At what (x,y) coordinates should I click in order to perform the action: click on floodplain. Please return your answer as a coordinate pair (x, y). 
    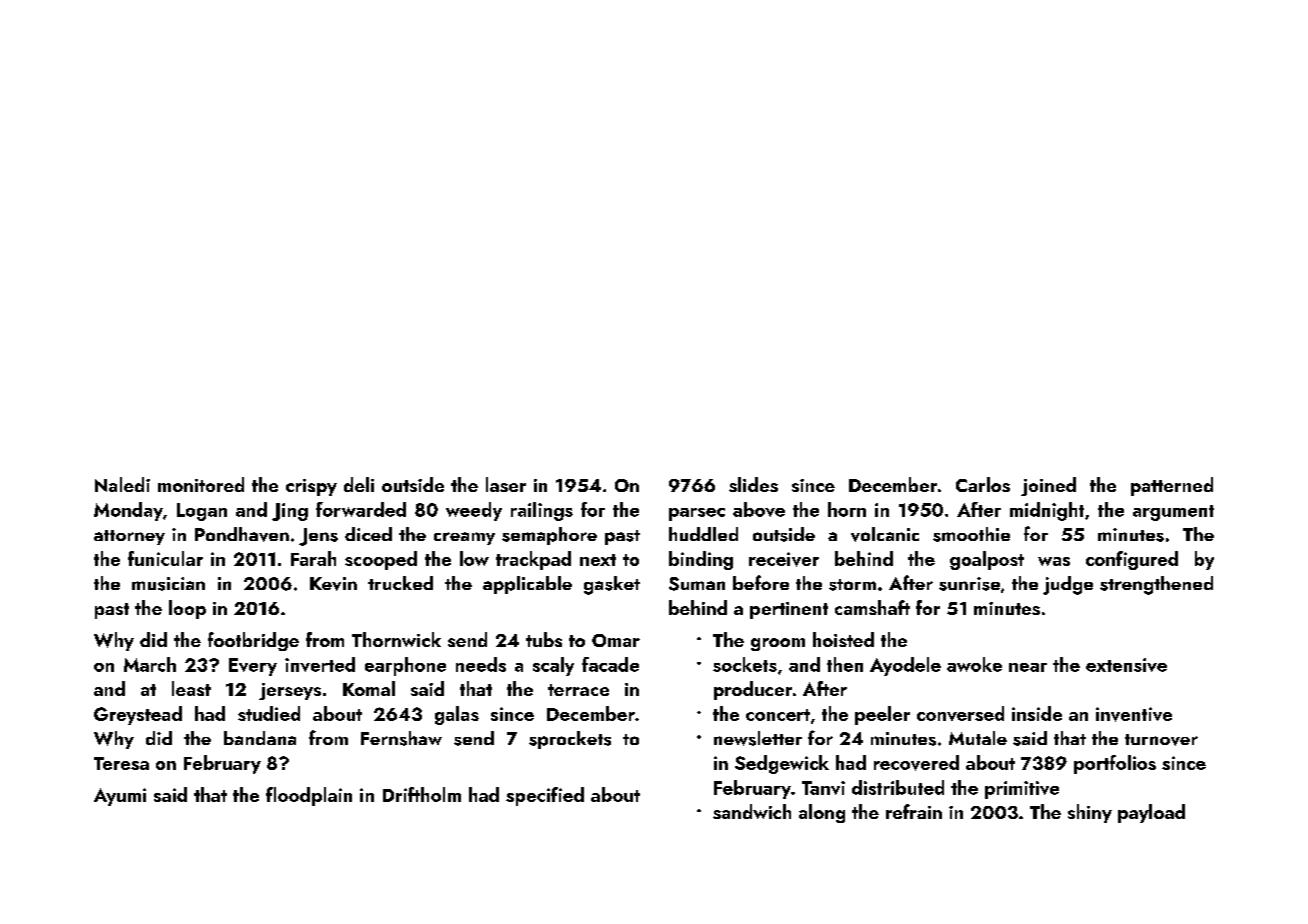
    Looking at the image, I should click on (309, 796).
